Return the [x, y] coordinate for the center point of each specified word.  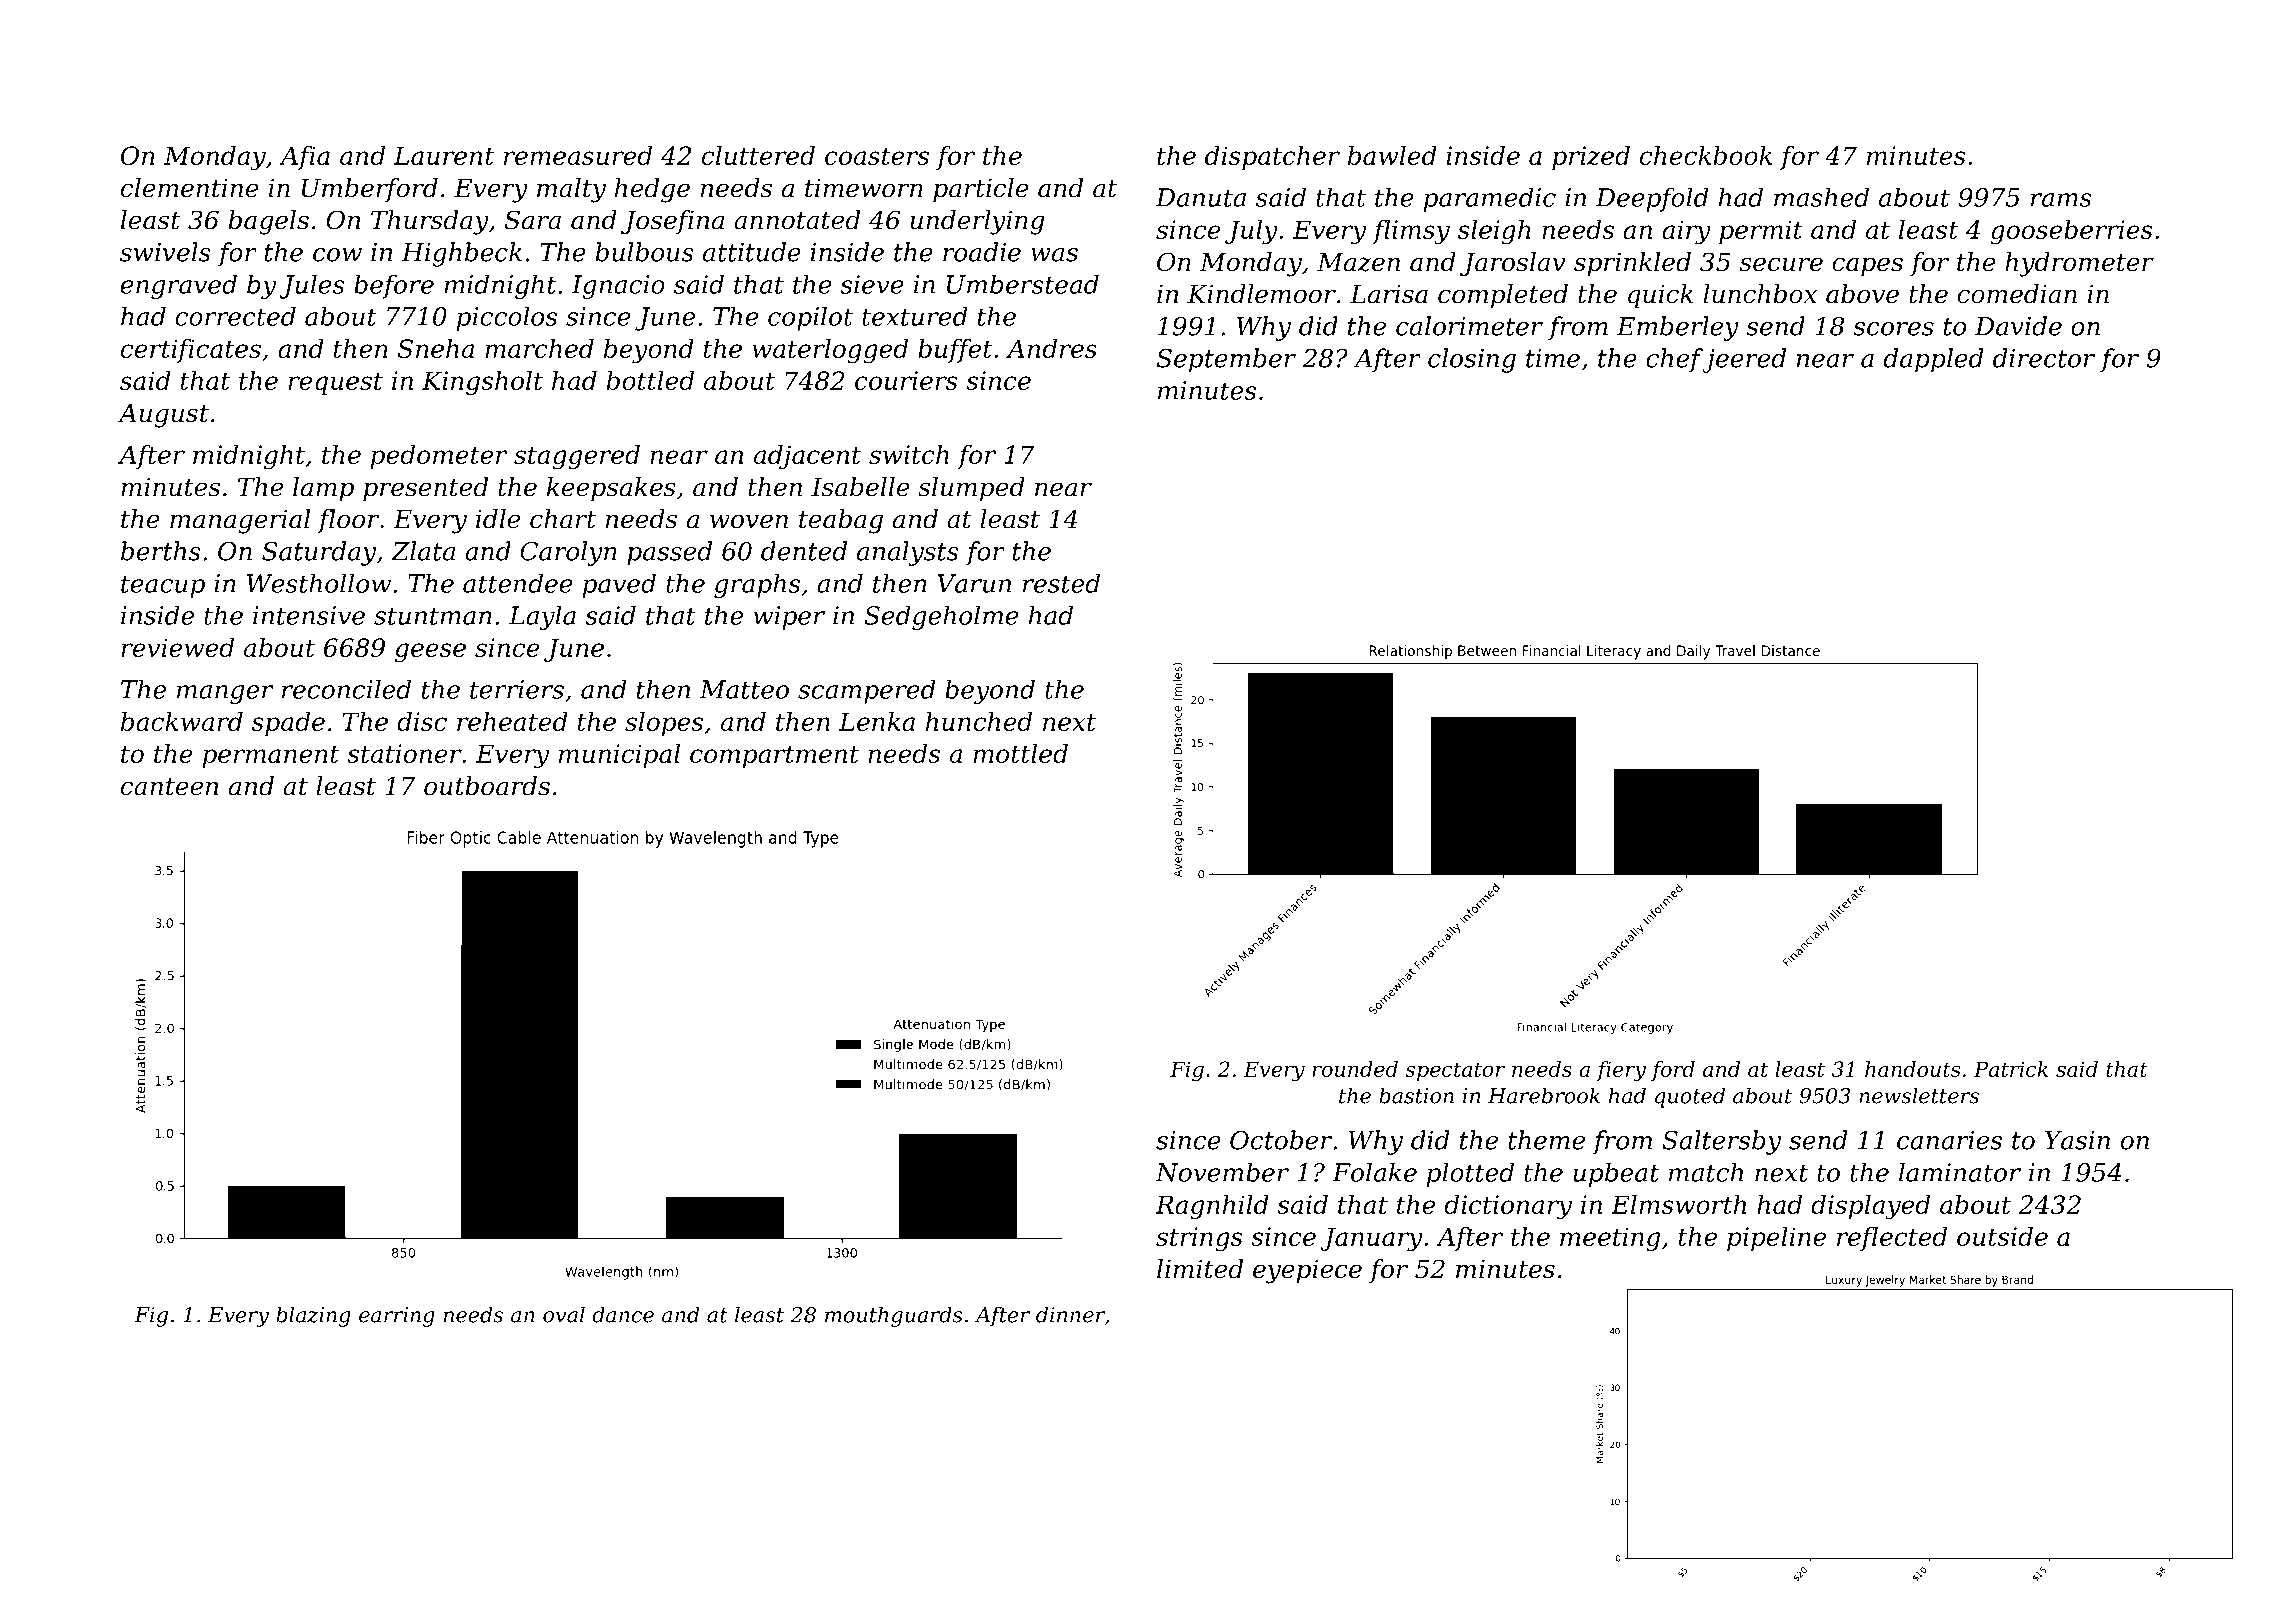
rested [1061, 583]
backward [182, 721]
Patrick [2011, 1069]
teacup [163, 586]
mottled [1020, 753]
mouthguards [894, 1316]
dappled [1934, 360]
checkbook [1706, 155]
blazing [313, 1316]
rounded [1355, 1069]
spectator [1455, 1071]
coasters [877, 156]
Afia [304, 158]
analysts [908, 553]
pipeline [1776, 1239]
